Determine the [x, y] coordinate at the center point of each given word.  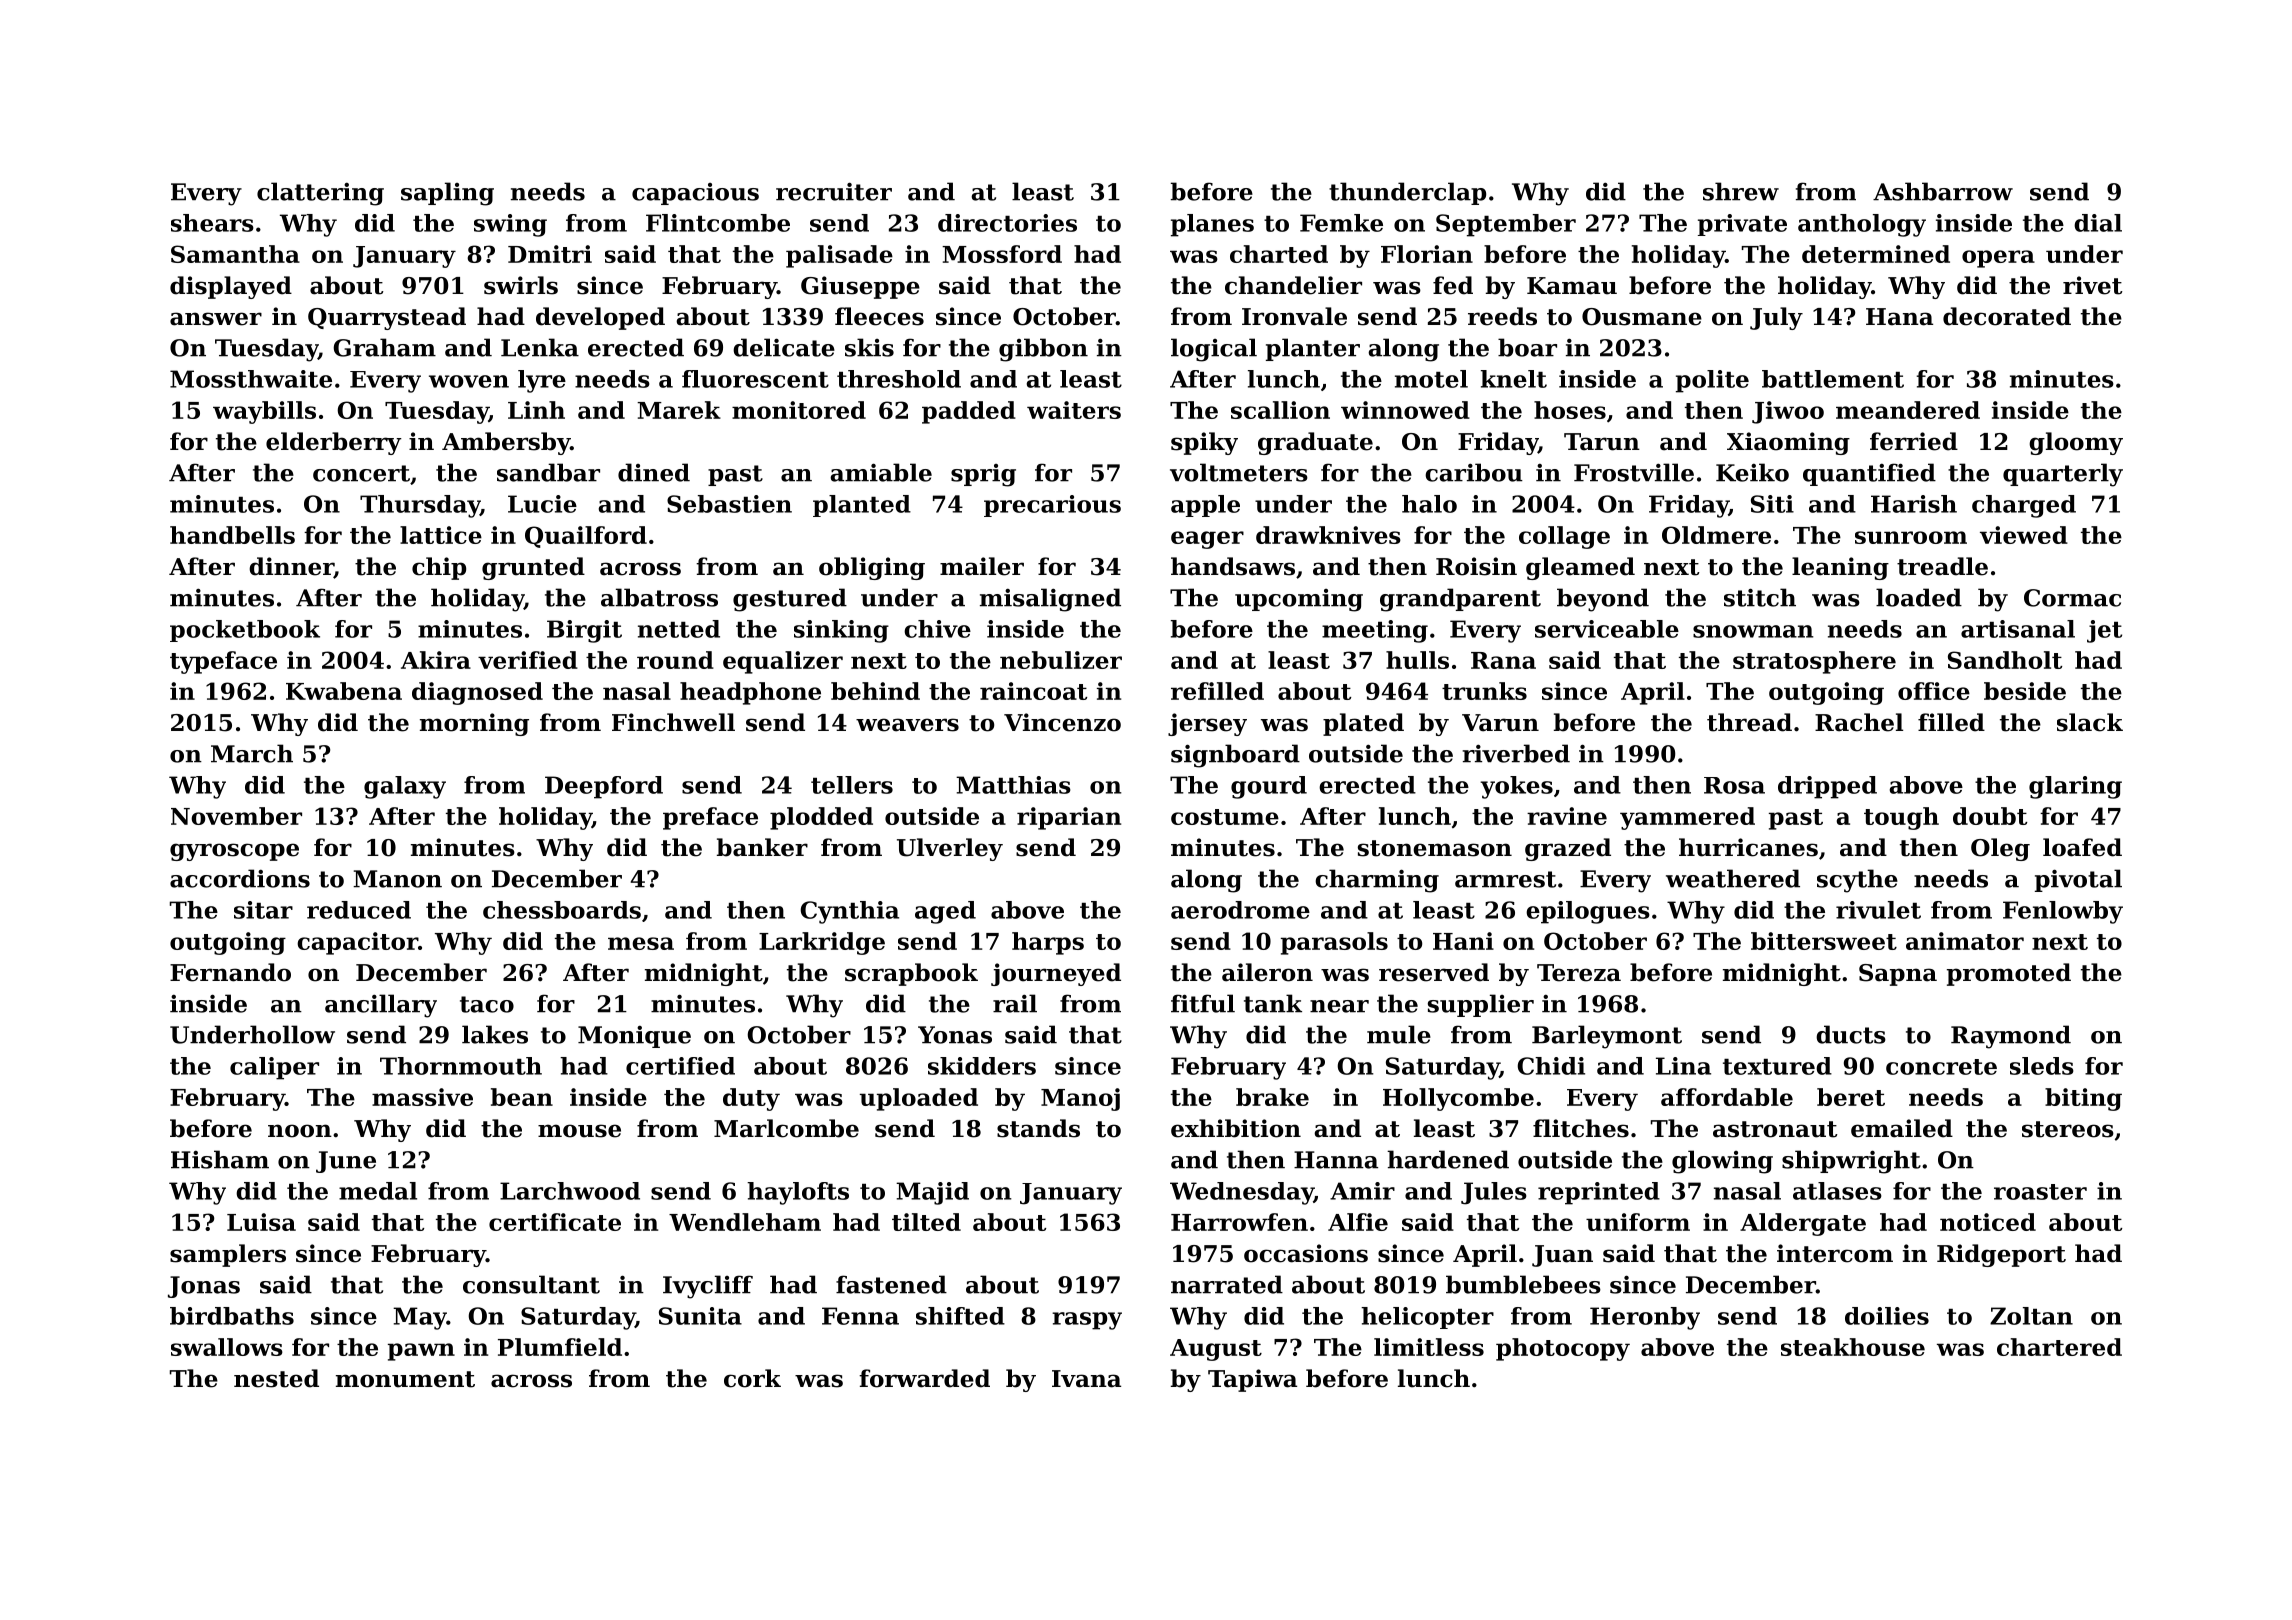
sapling [447, 194]
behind [875, 691]
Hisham [220, 1159]
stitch [1760, 597]
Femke [1341, 223]
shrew [1741, 191]
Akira [436, 660]
